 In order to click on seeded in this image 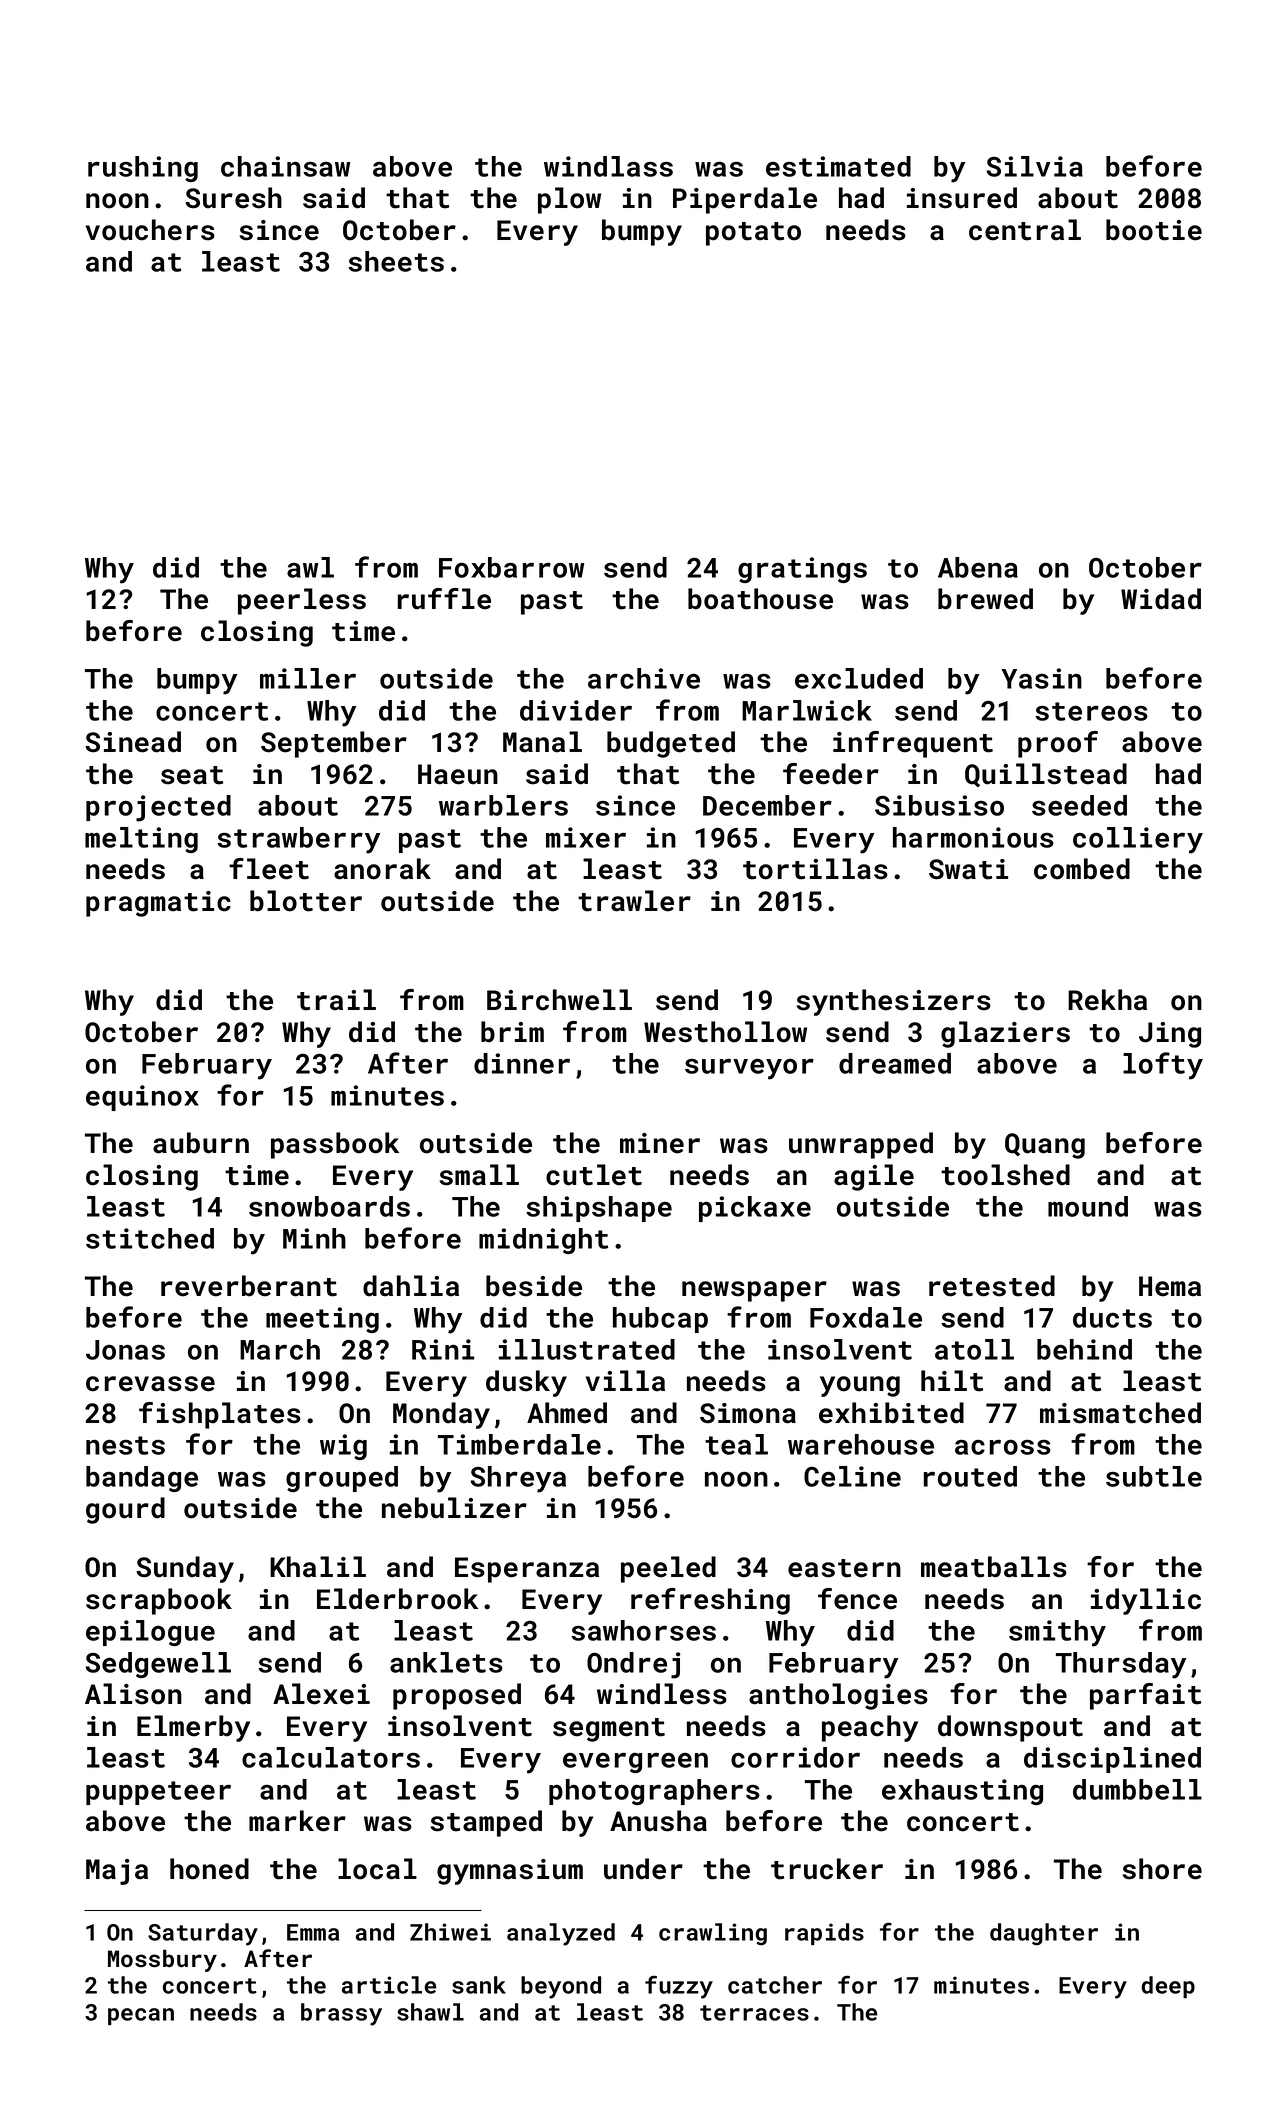, I will do `click(1079, 805)`.
